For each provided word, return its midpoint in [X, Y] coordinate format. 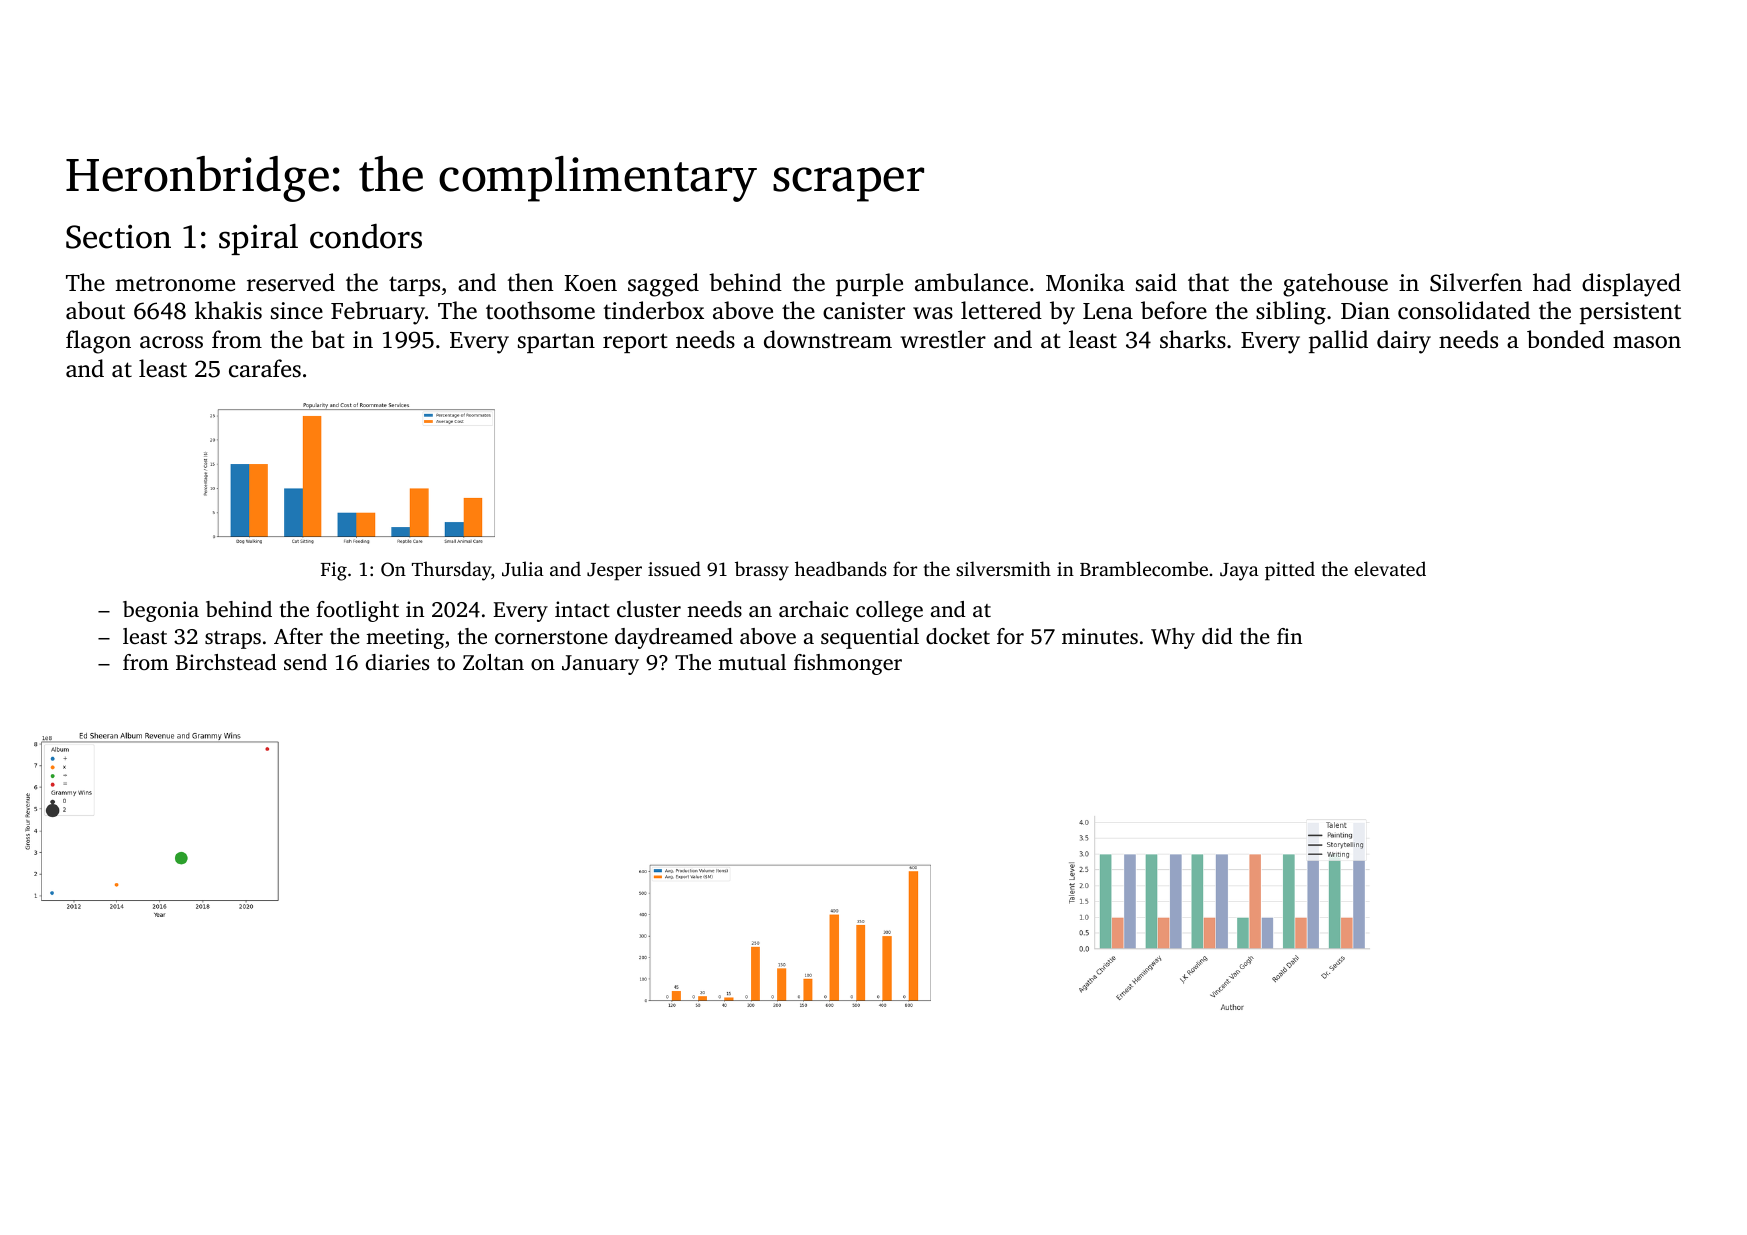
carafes [265, 368]
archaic [813, 609]
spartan [556, 343]
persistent [1630, 313]
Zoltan [493, 662]
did [1217, 636]
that [1208, 282]
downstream [828, 339]
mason [1647, 342]
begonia [161, 611]
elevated [1390, 568]
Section [118, 237]
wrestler [943, 339]
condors [366, 236]
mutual [752, 662]
